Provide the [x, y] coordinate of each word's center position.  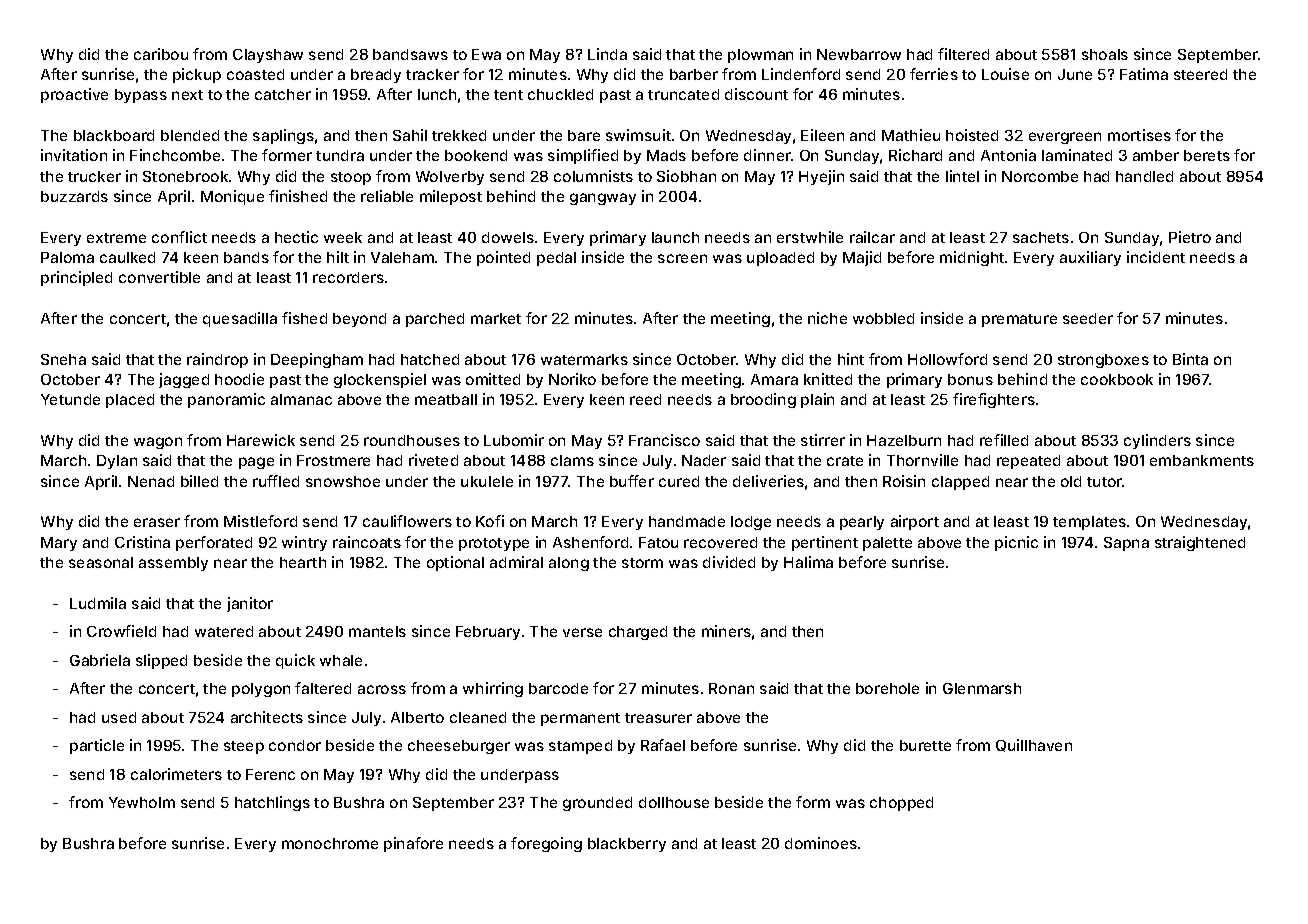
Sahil [410, 135]
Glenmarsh [982, 688]
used [119, 717]
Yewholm [142, 802]
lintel [962, 176]
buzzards [74, 196]
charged [638, 633]
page [256, 463]
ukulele [487, 481]
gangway [603, 199]
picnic [1016, 543]
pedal [556, 259]
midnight [972, 258]
